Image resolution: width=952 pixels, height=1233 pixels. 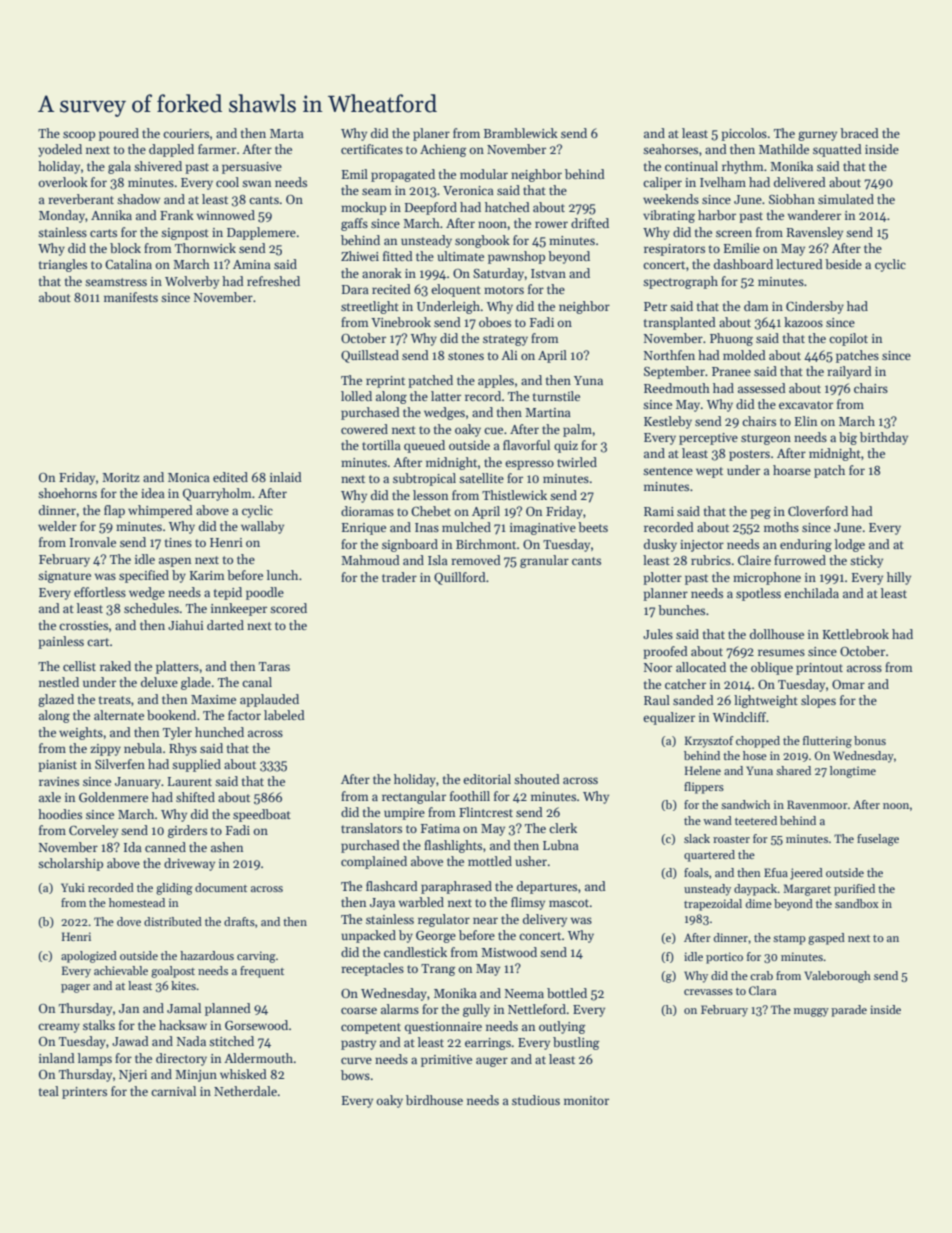 What do you see at coordinates (382, 273) in the screenshot?
I see `anorak` at bounding box center [382, 273].
